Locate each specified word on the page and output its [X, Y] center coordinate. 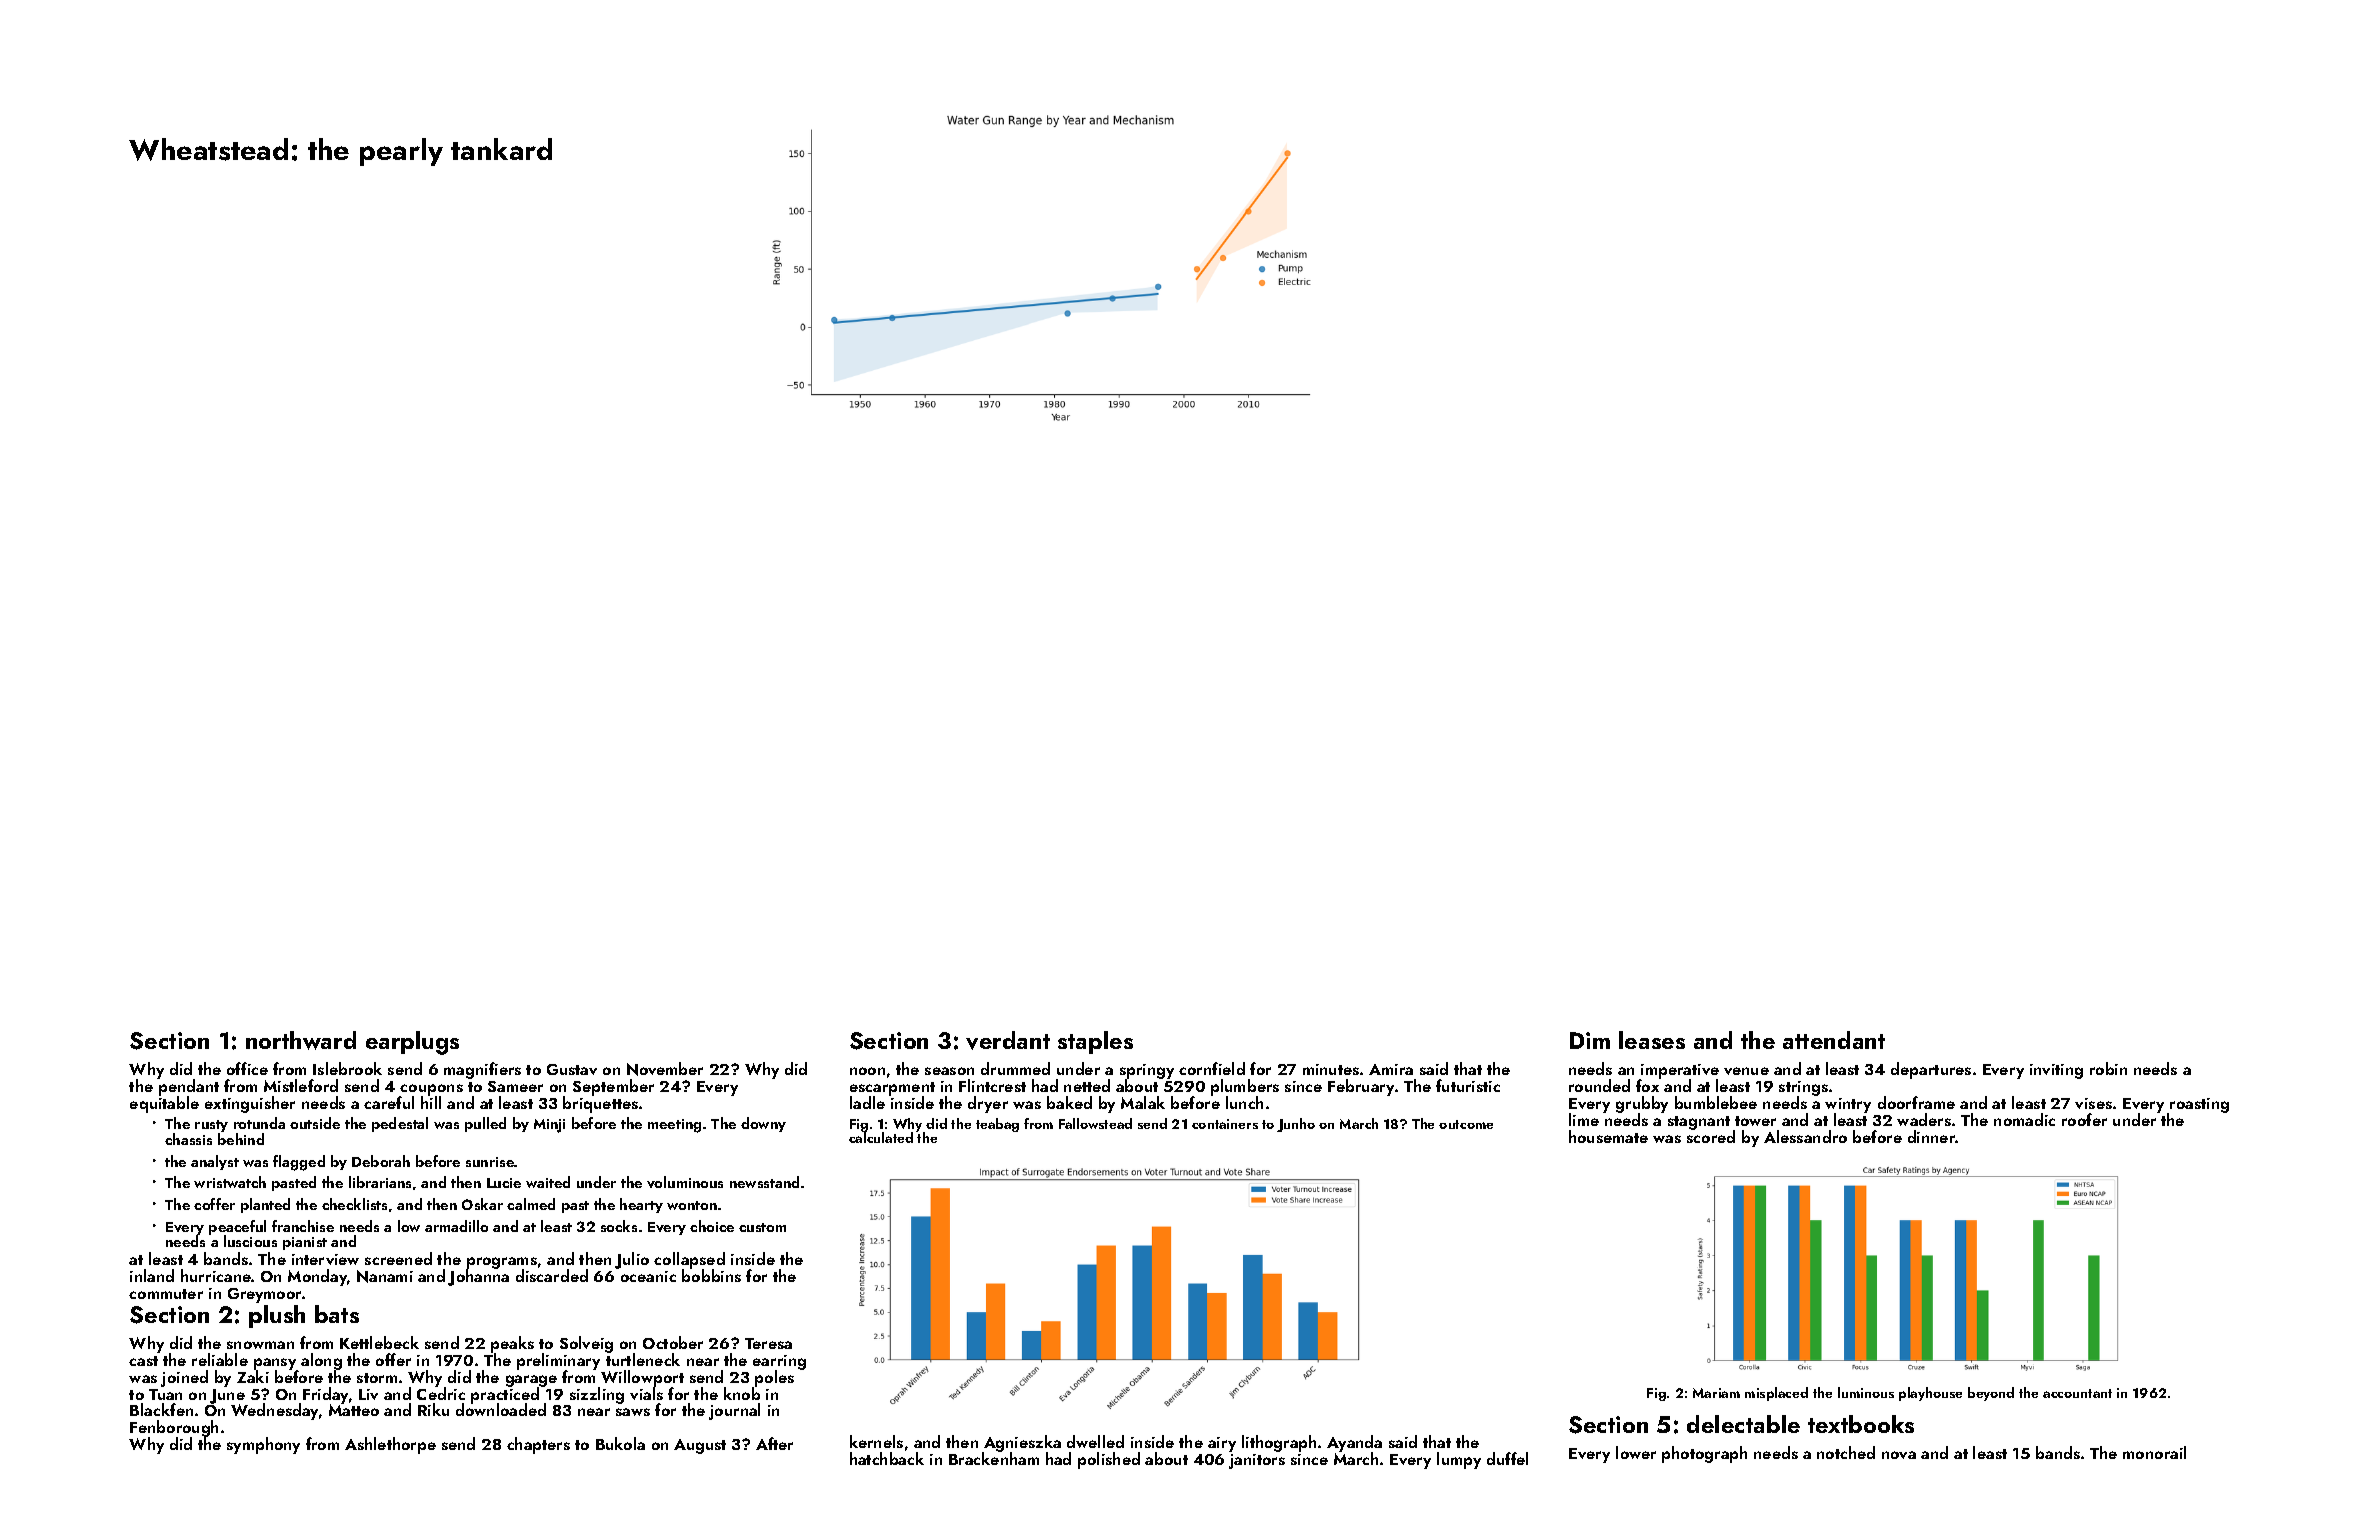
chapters [538, 1445]
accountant [2077, 1393]
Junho [1296, 1125]
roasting [2199, 1105]
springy [1147, 1072]
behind [241, 1139]
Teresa [768, 1343]
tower [1755, 1121]
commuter [166, 1294]
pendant [189, 1088]
